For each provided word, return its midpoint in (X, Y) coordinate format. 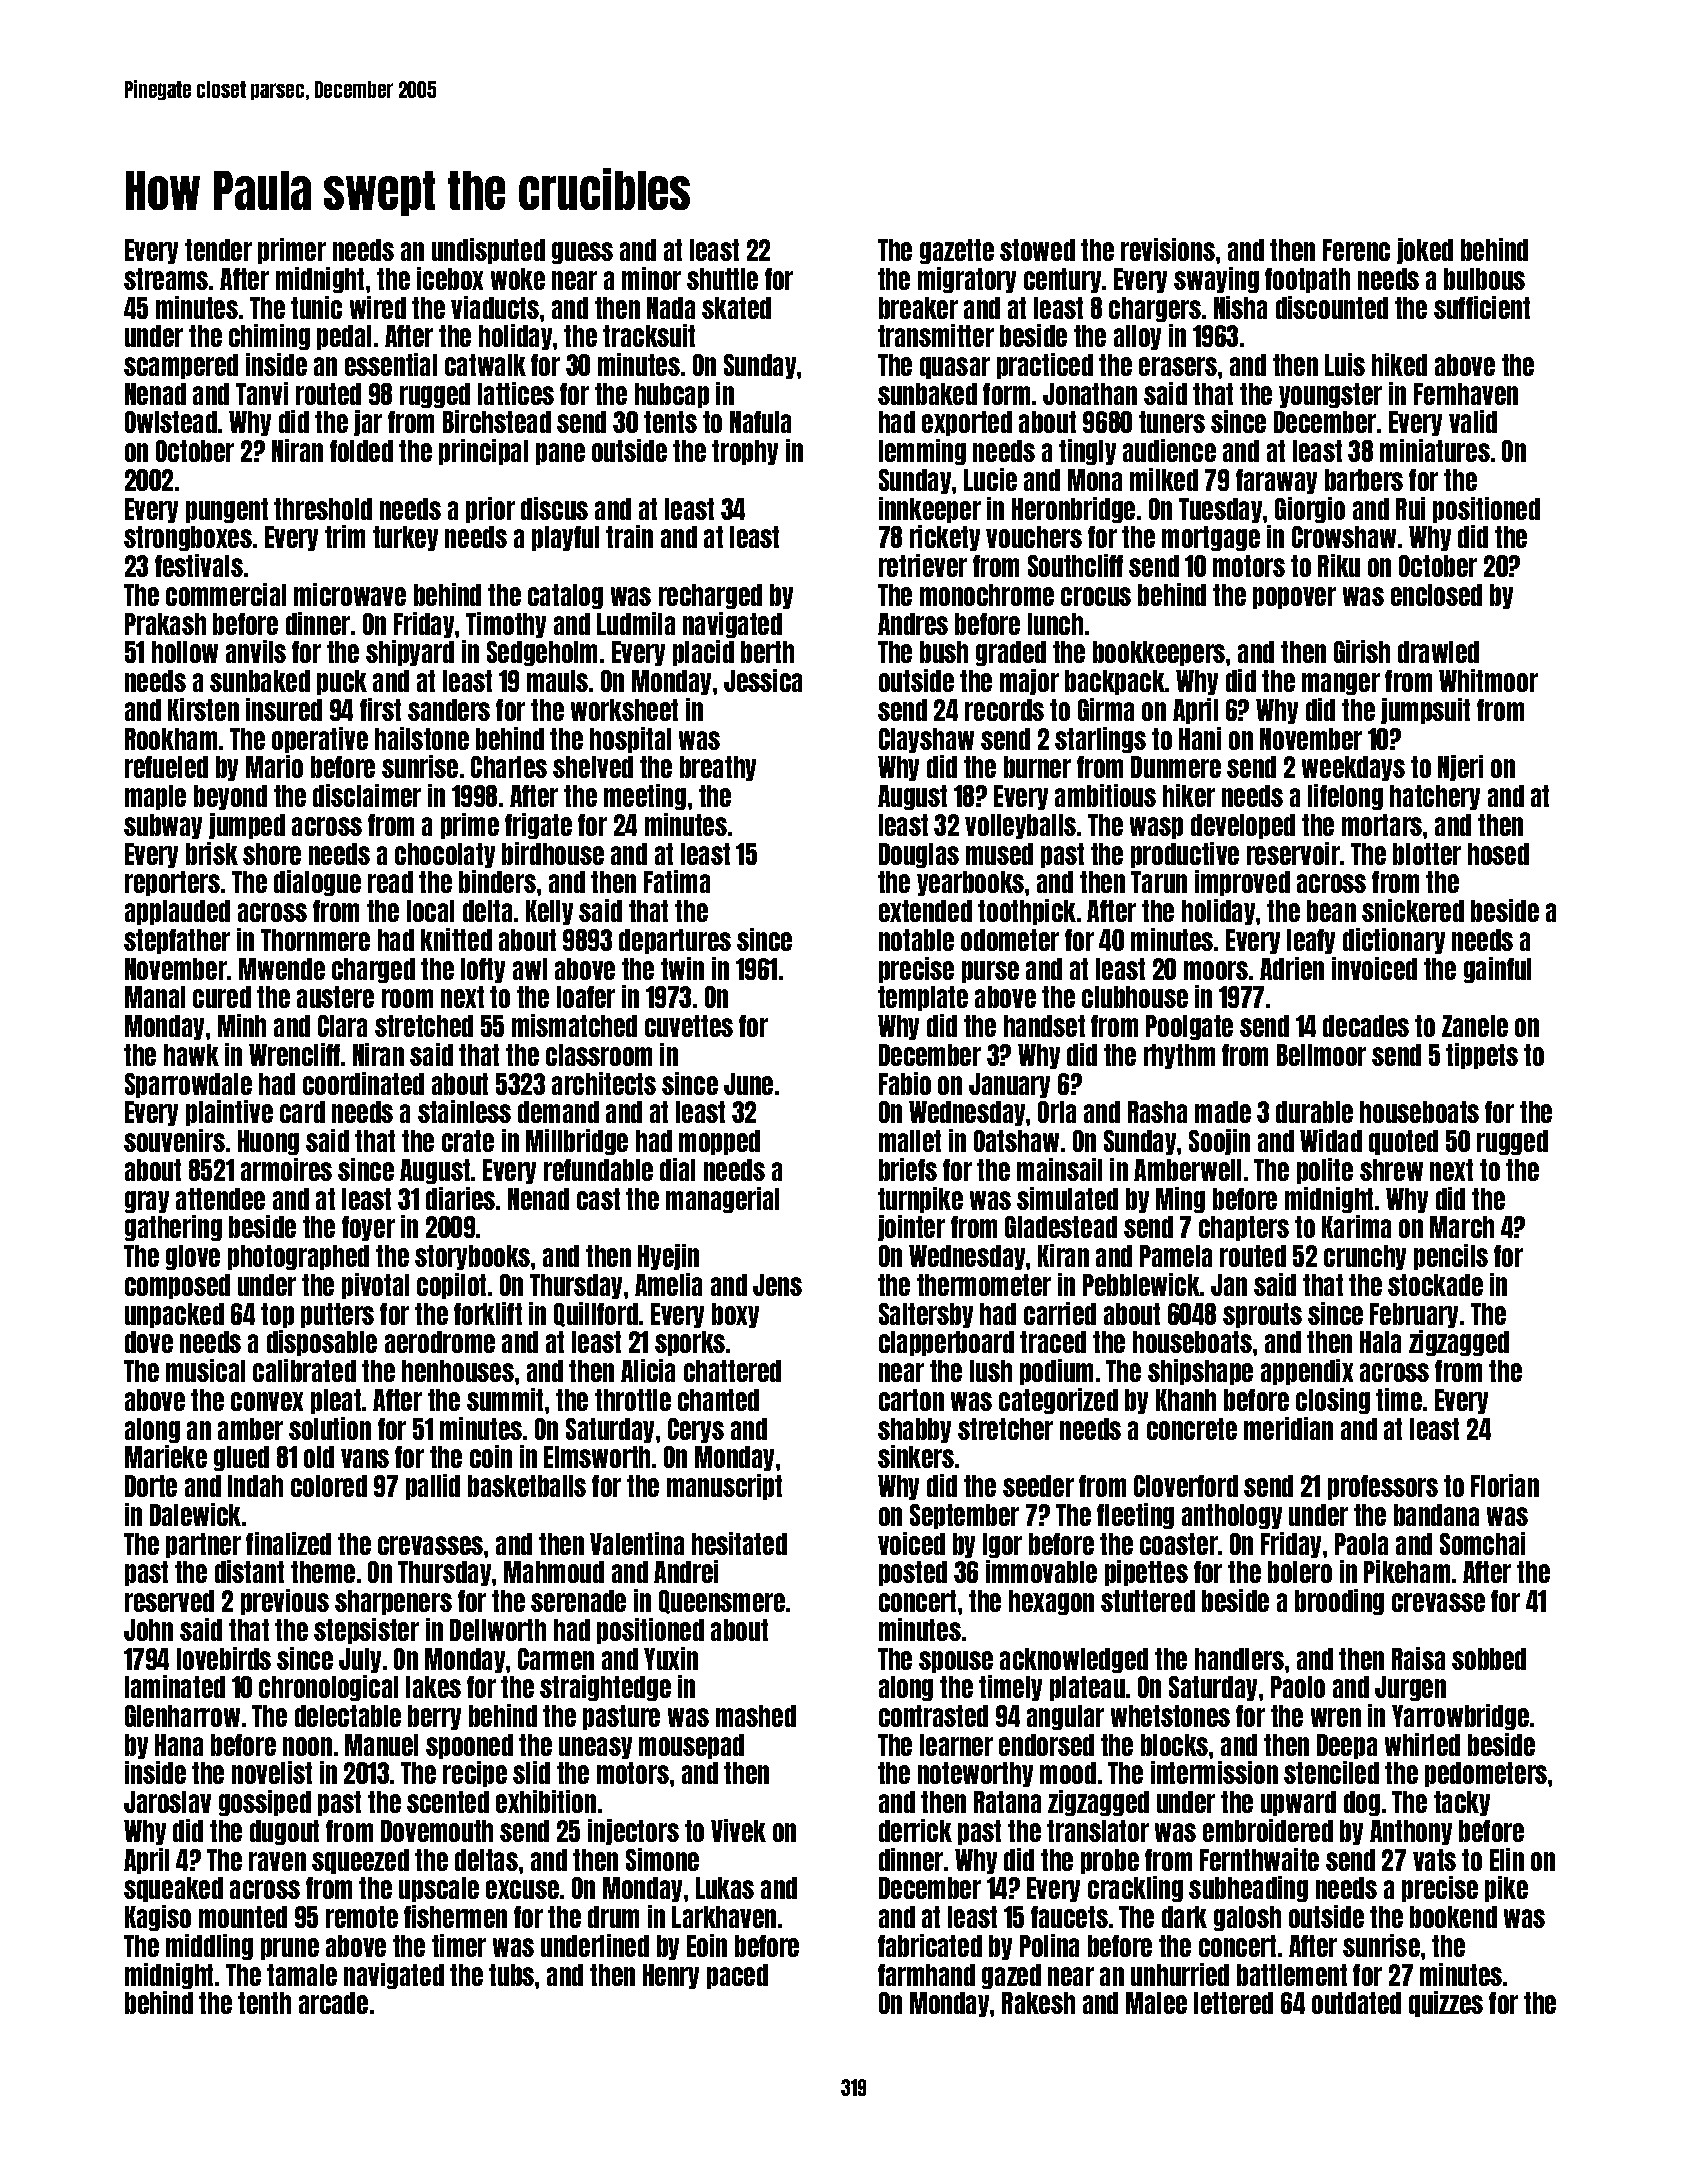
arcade (333, 2003)
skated (736, 308)
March (1462, 1227)
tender (218, 250)
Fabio (905, 1083)
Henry (671, 1976)
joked (1425, 251)
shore (272, 854)
